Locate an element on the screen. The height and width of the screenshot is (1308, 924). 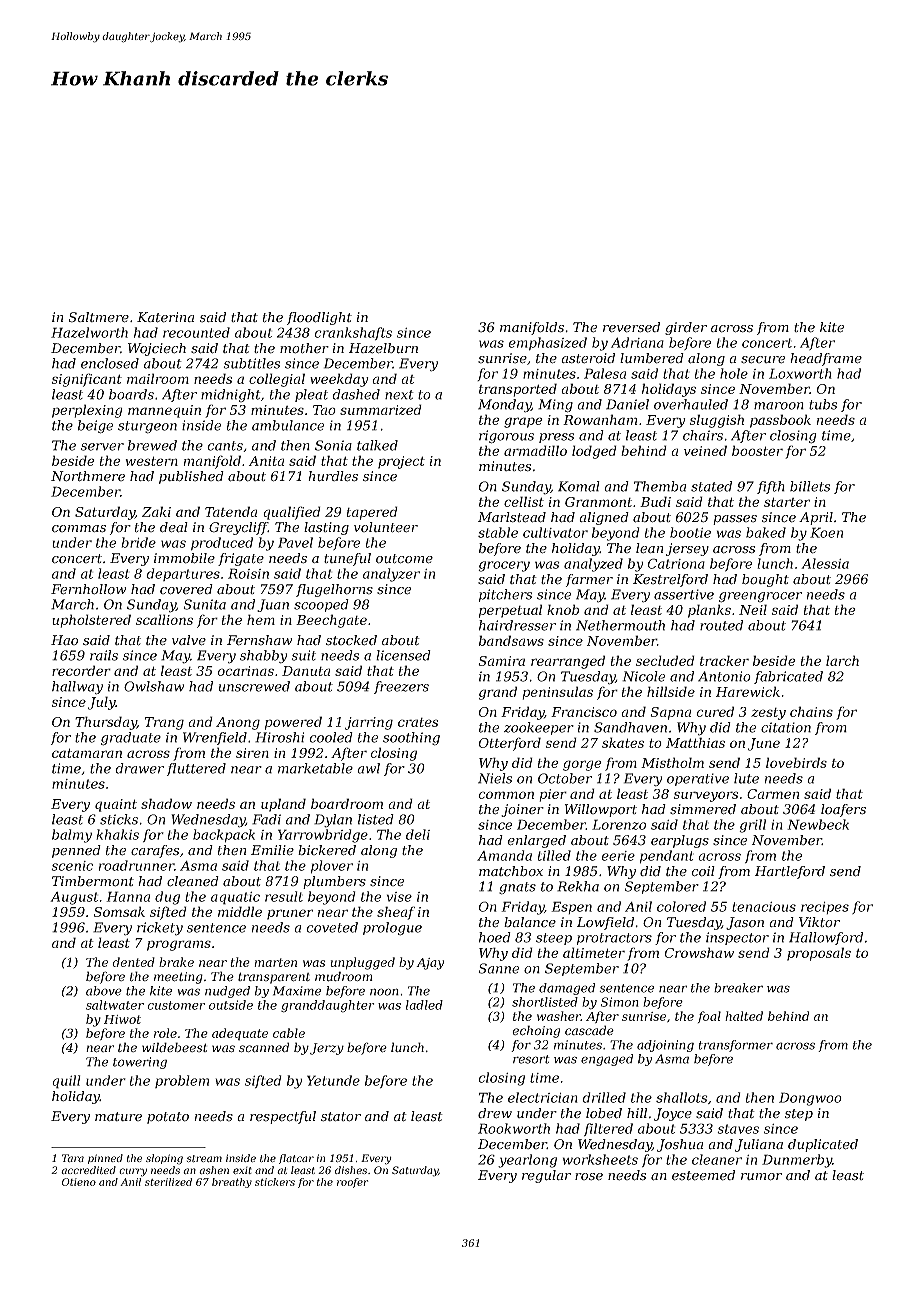
roofer is located at coordinates (352, 1183).
